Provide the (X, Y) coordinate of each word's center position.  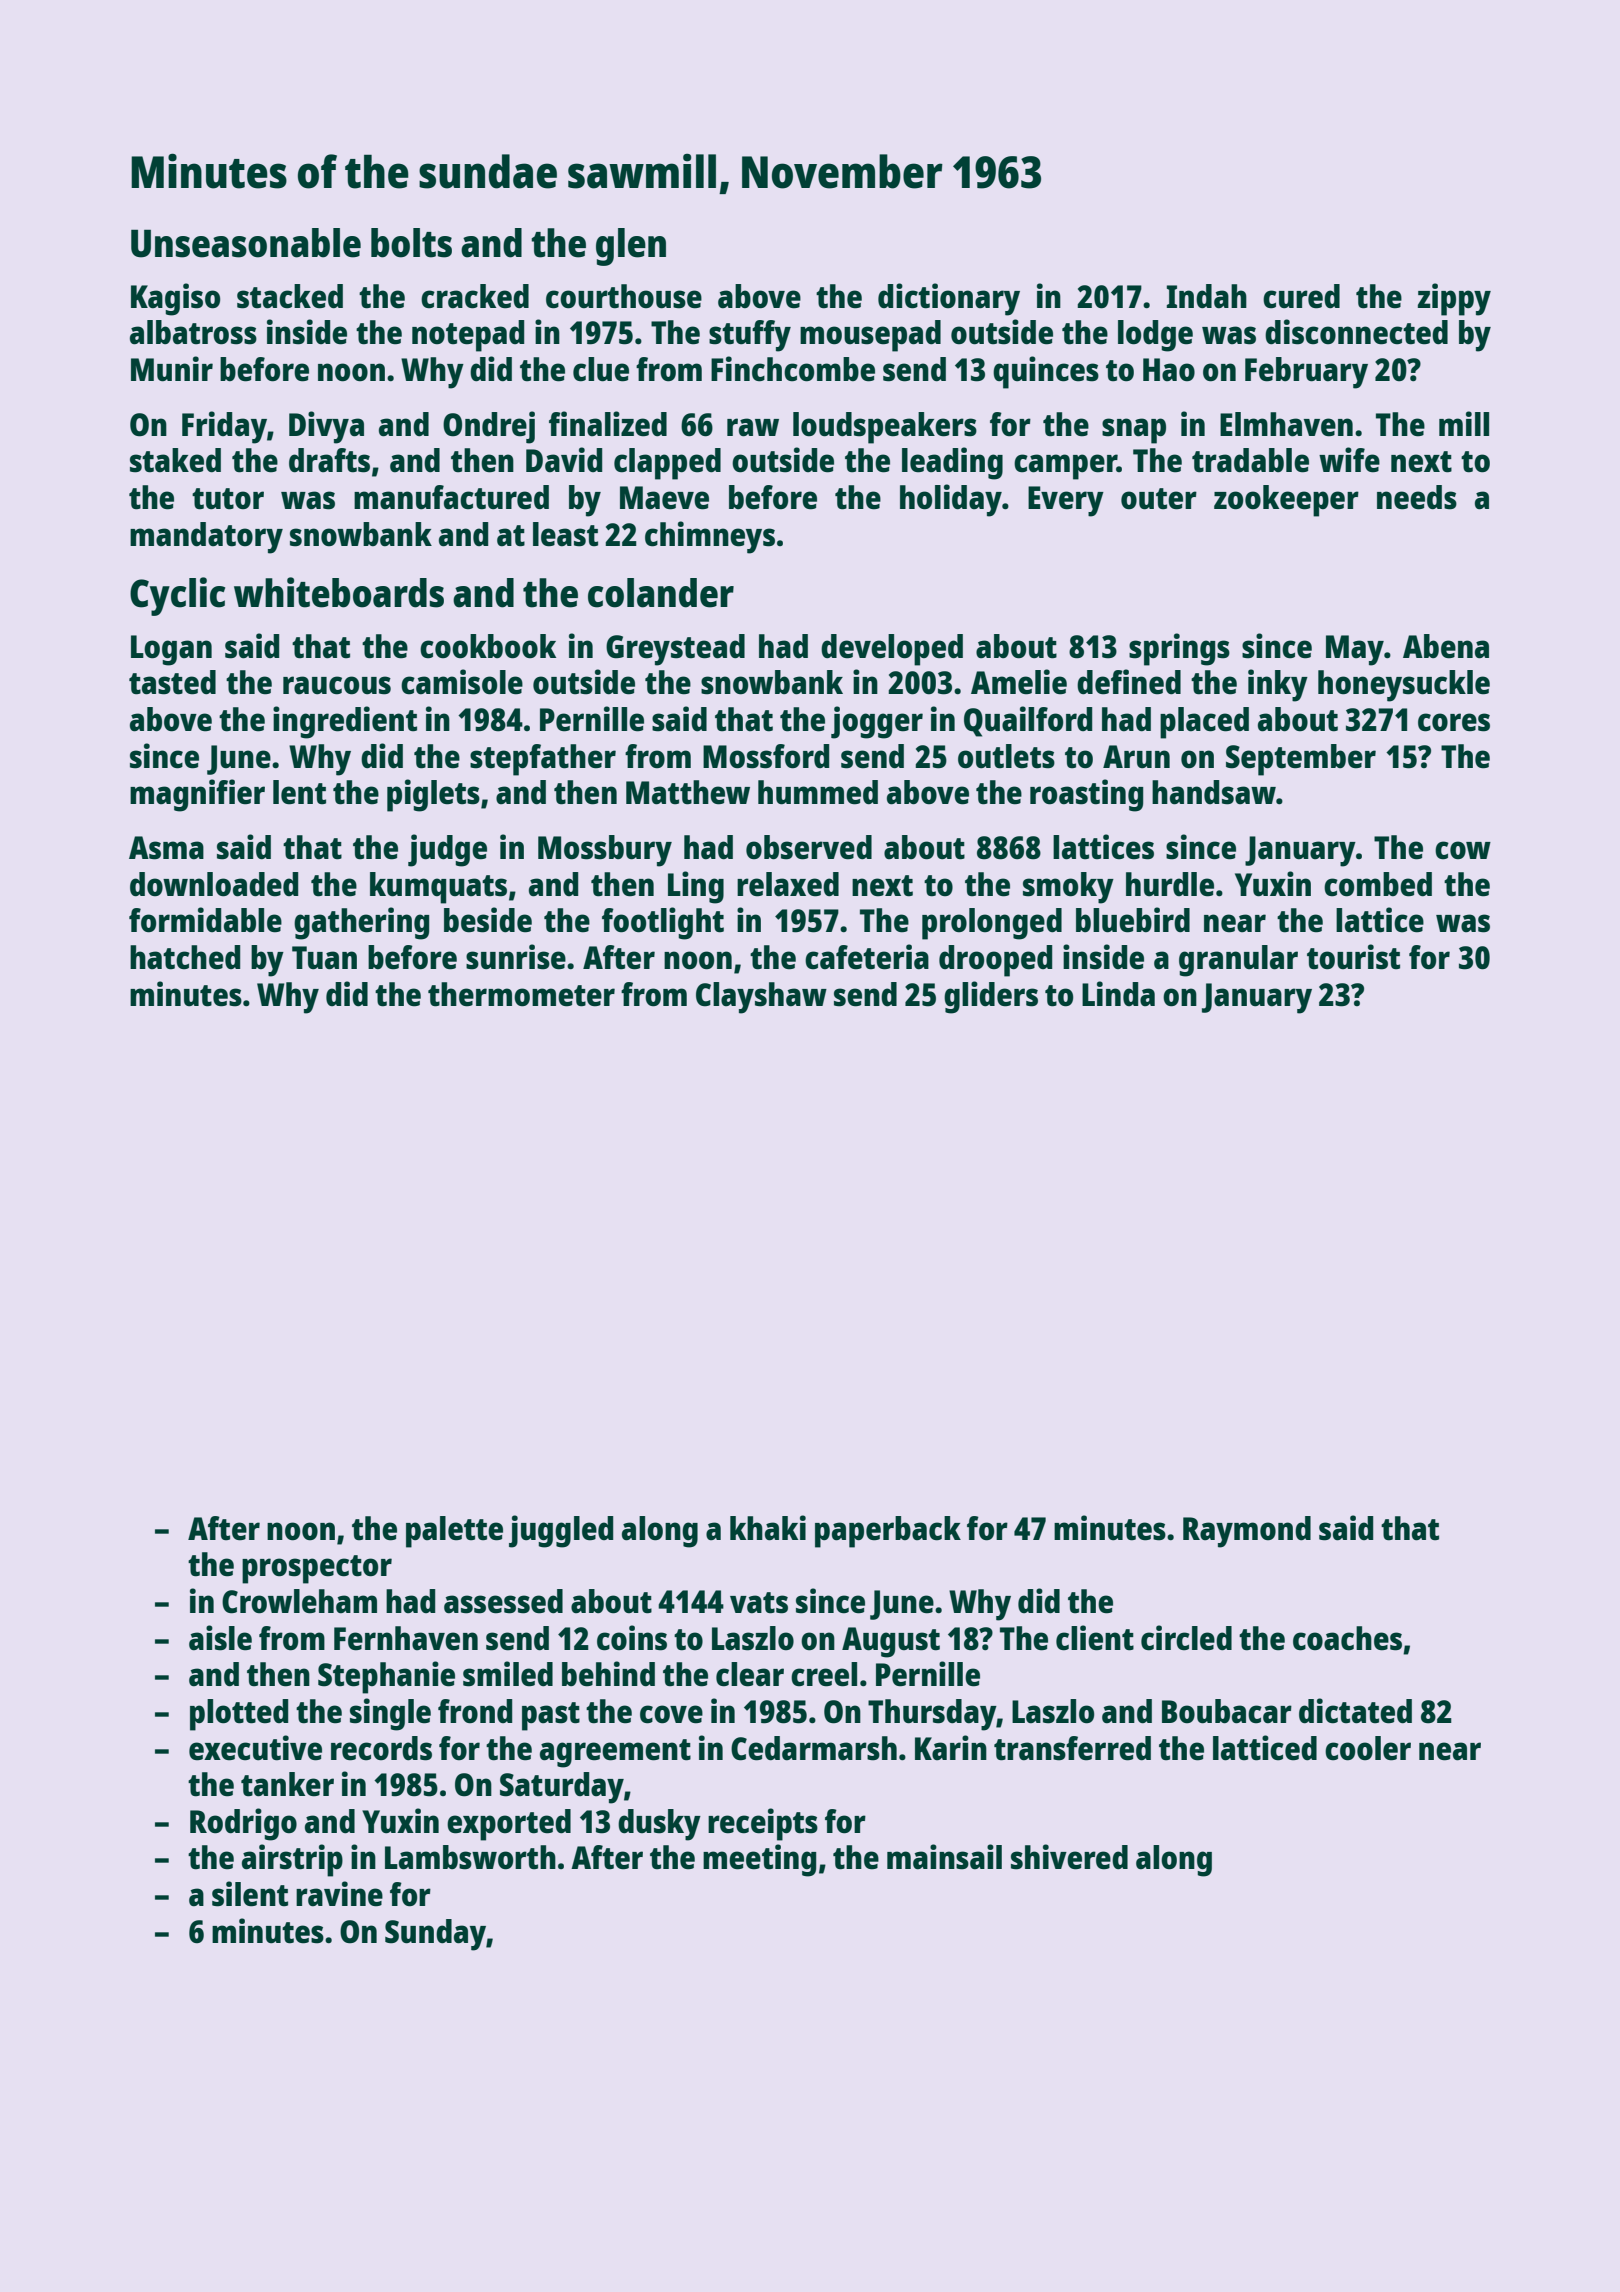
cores (1454, 722)
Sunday (435, 1935)
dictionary (949, 299)
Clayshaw (761, 998)
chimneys (710, 537)
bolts (411, 243)
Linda (1118, 993)
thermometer (521, 994)
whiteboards (339, 592)
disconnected (1356, 332)
